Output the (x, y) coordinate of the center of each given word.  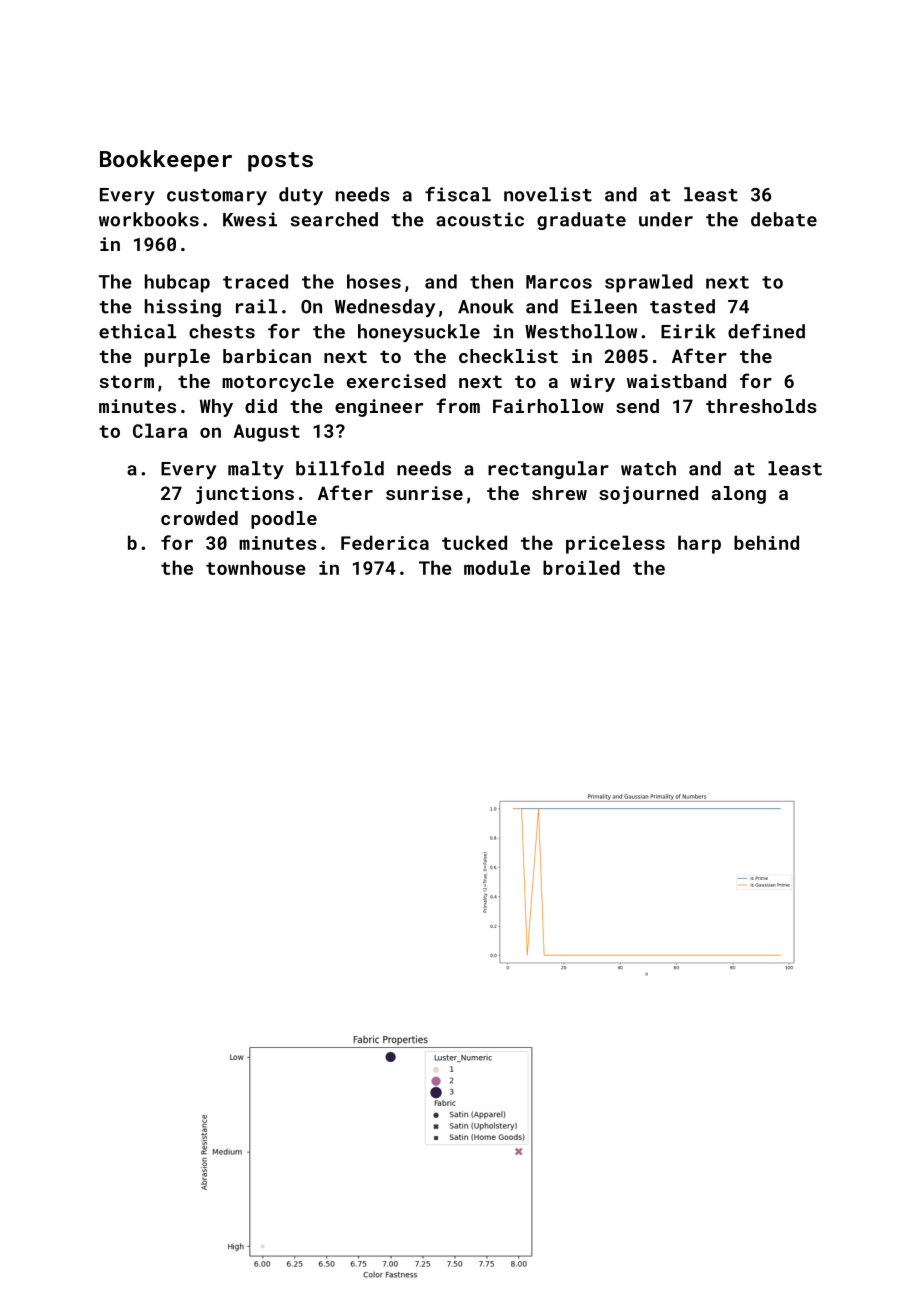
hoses (374, 281)
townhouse (256, 567)
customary (217, 197)
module (497, 567)
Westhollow (581, 331)
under (666, 219)
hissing (183, 308)
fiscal (458, 194)
